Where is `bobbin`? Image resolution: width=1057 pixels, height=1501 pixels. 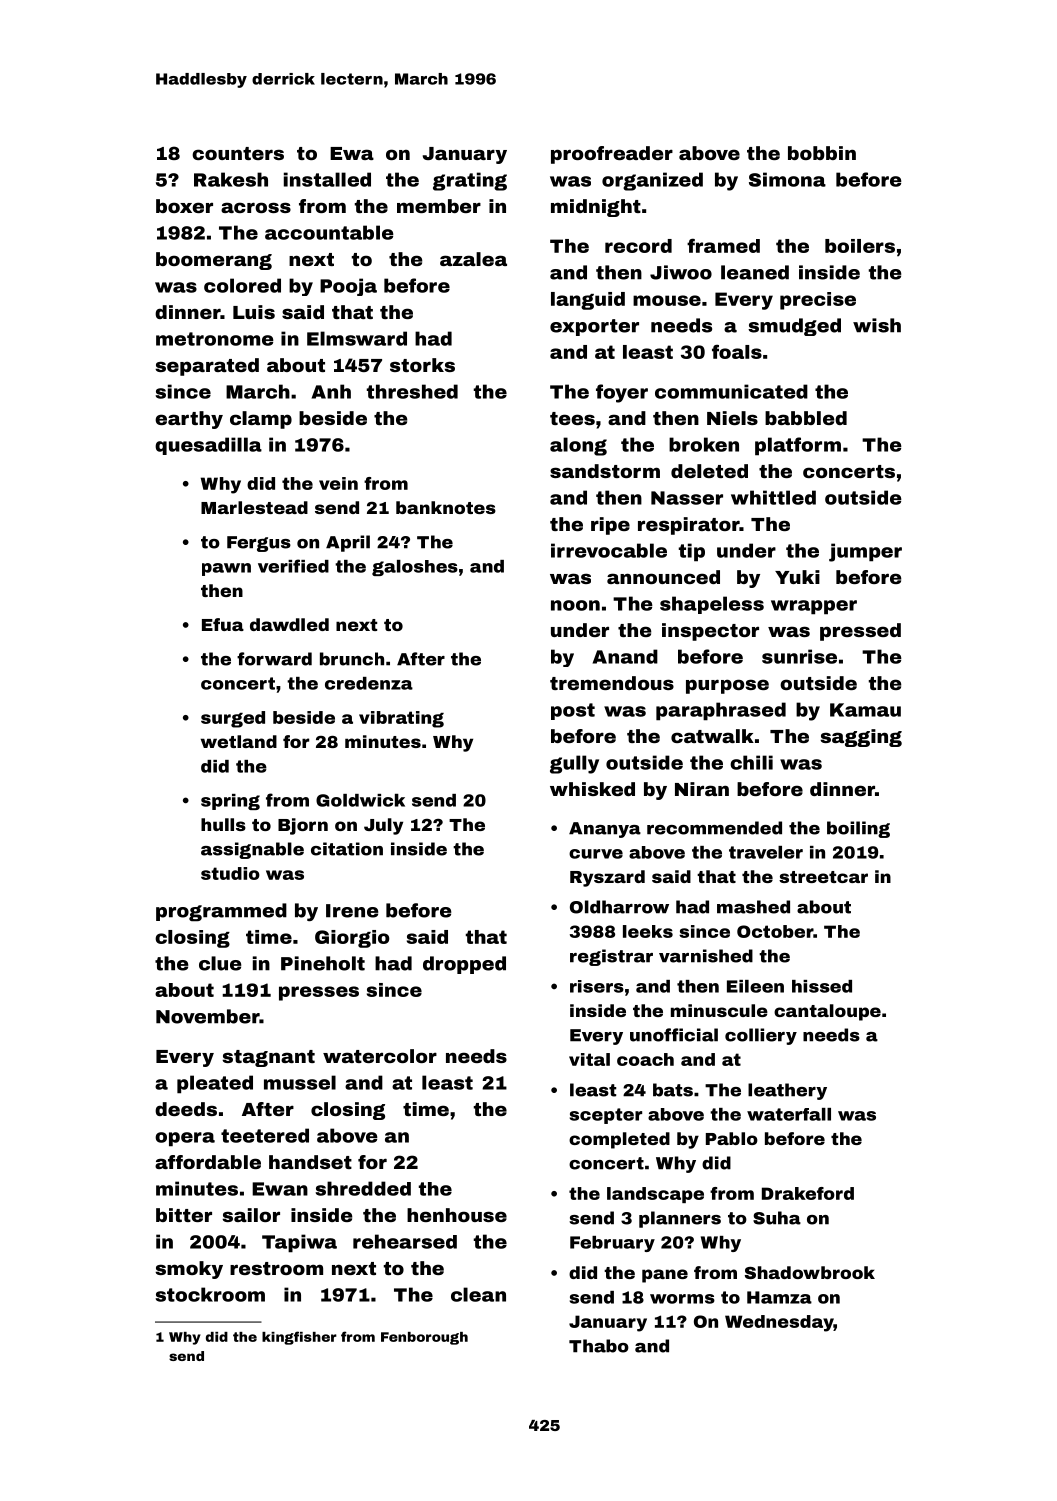 bobbin is located at coordinates (822, 153).
